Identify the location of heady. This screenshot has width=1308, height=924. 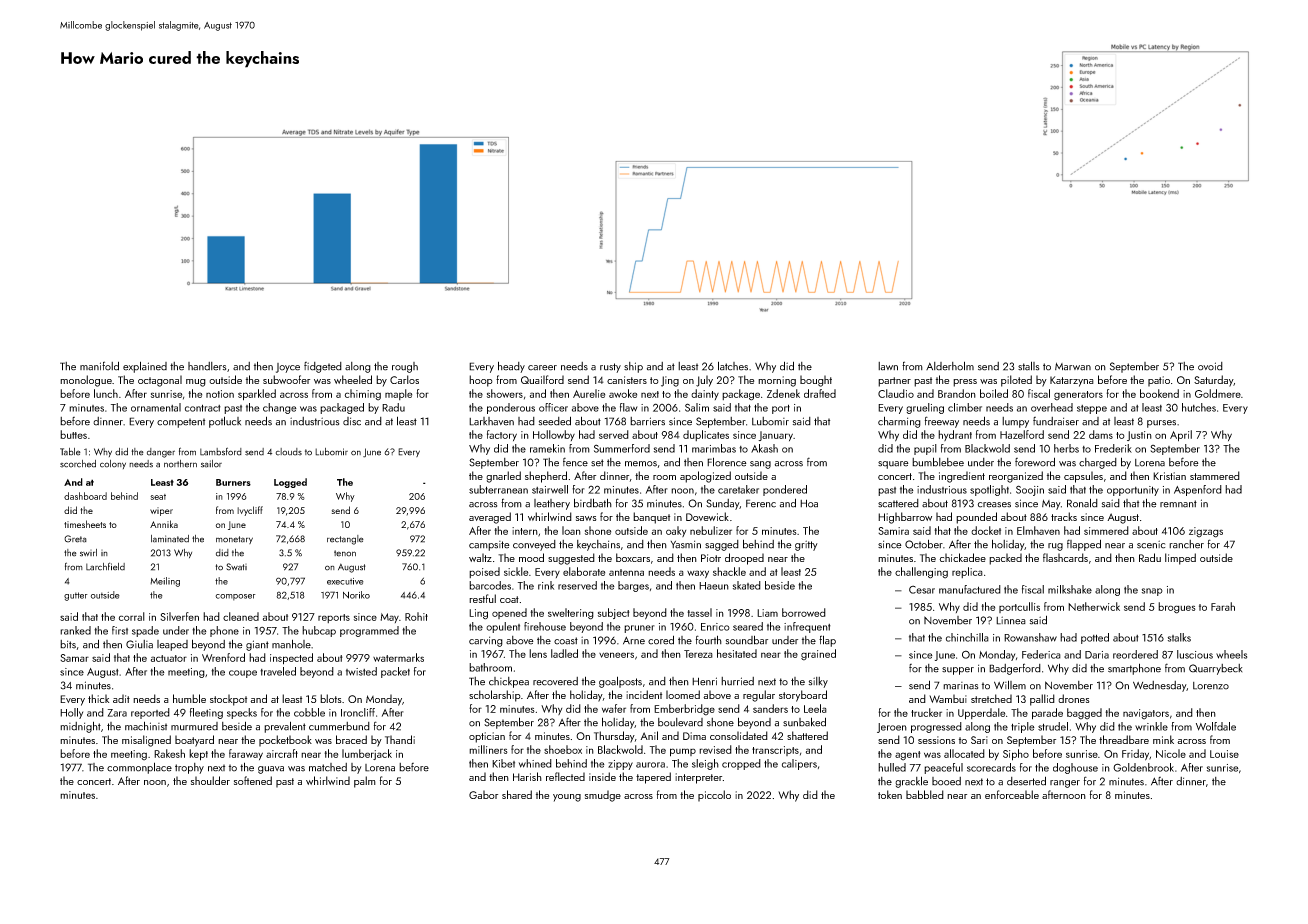
(511, 367).
